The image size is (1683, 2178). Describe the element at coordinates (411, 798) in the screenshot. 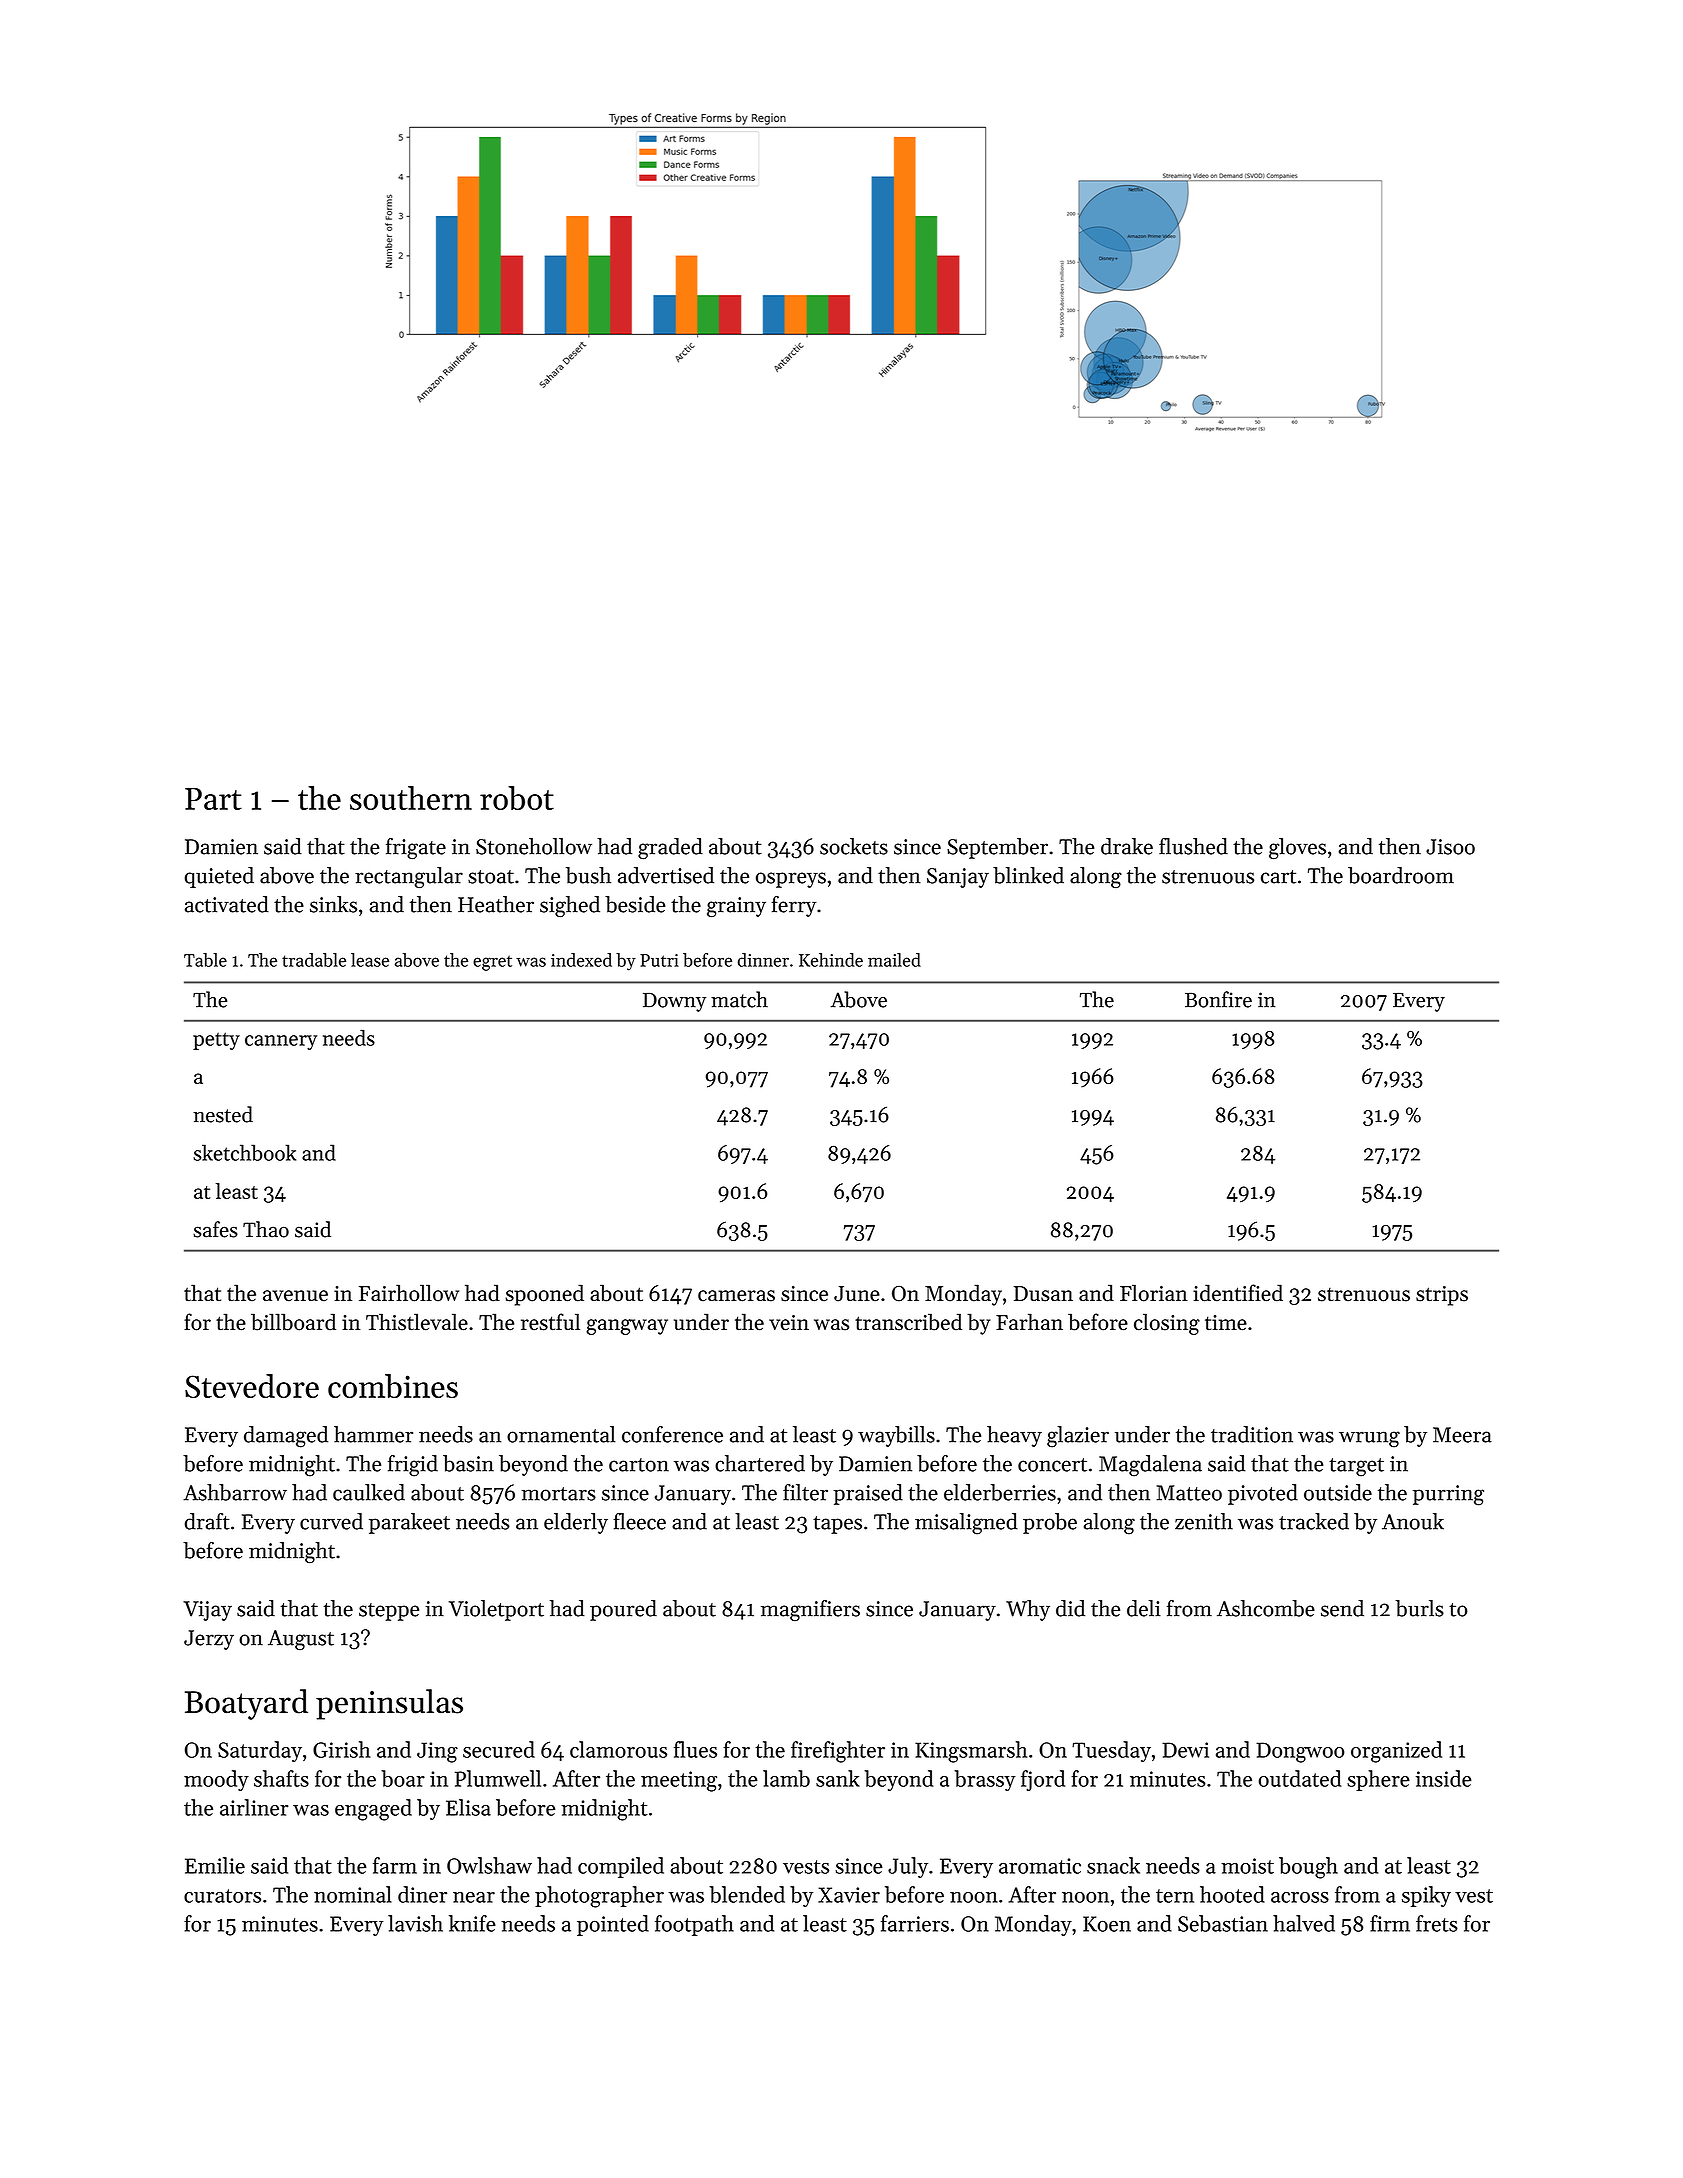

I see `southern` at that location.
